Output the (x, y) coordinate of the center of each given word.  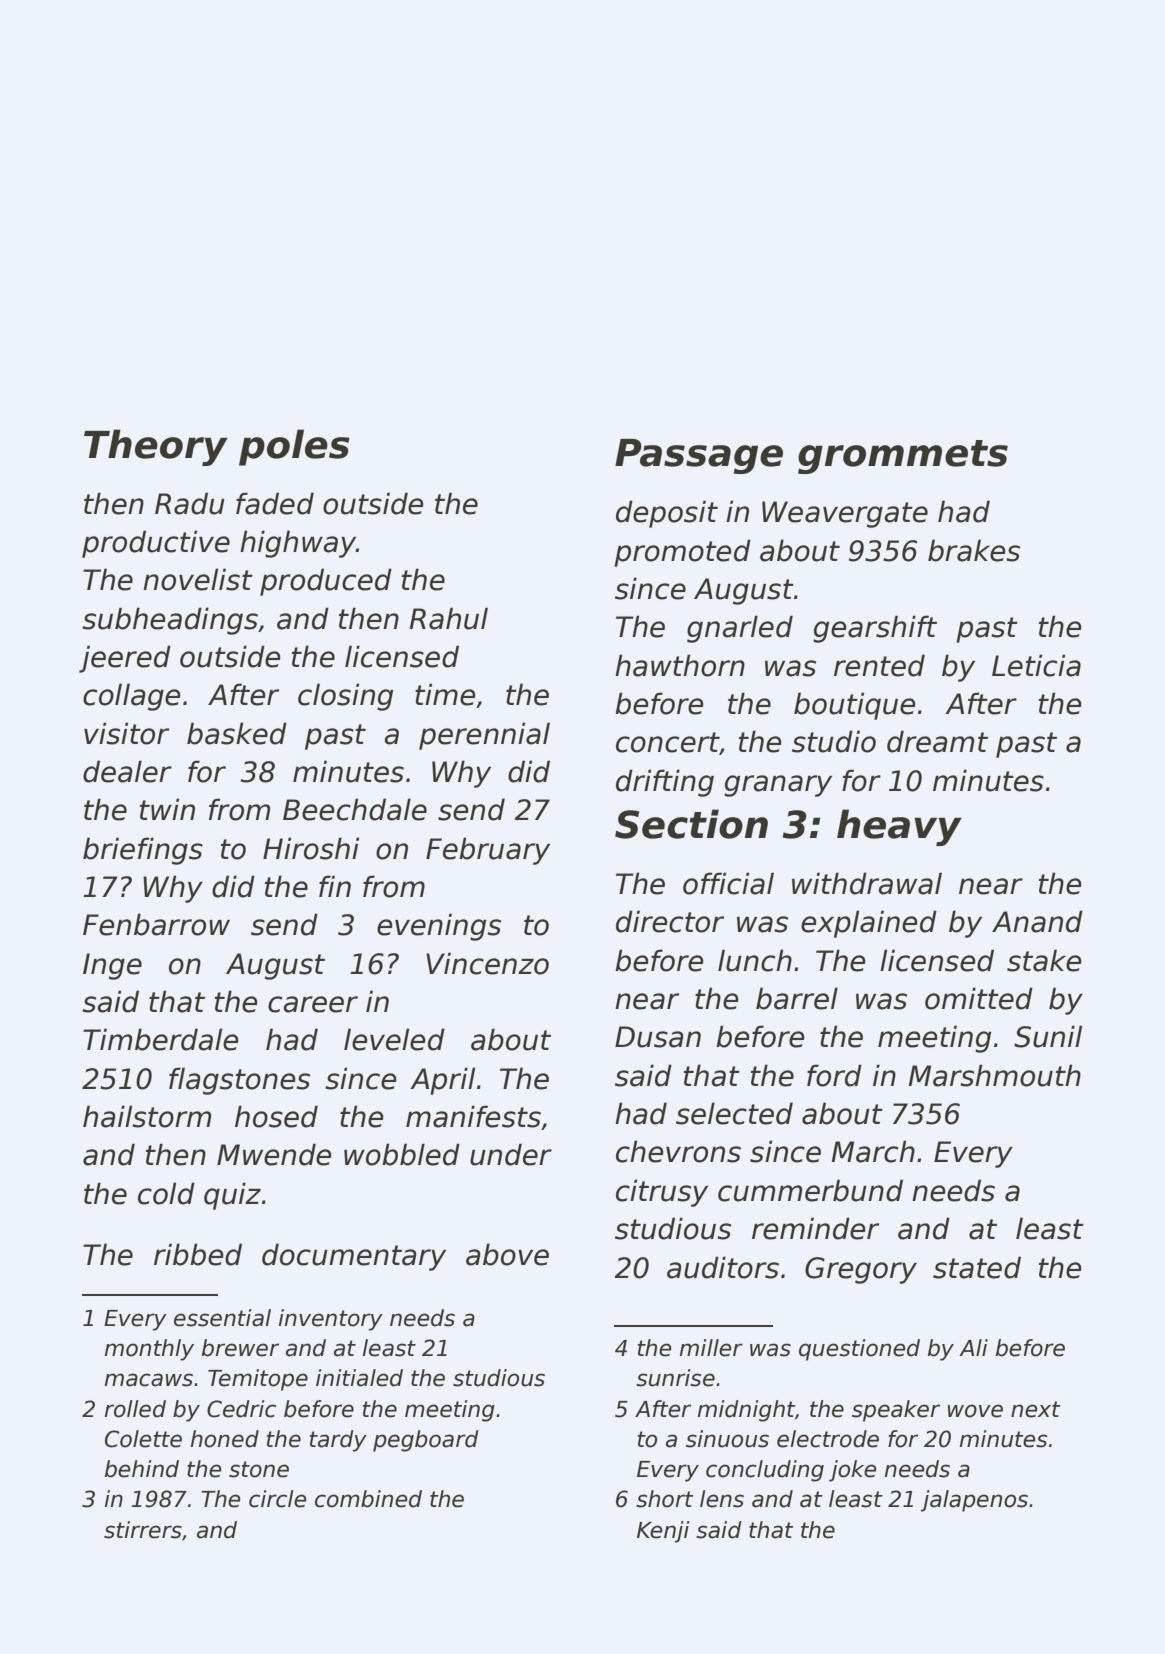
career (313, 1004)
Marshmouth (994, 1075)
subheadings (170, 621)
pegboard (426, 1441)
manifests (473, 1116)
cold (166, 1193)
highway (298, 544)
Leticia (1036, 665)
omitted (979, 998)
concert (668, 743)
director (670, 921)
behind (142, 1469)
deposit (667, 514)
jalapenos (974, 1501)
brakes (974, 550)
